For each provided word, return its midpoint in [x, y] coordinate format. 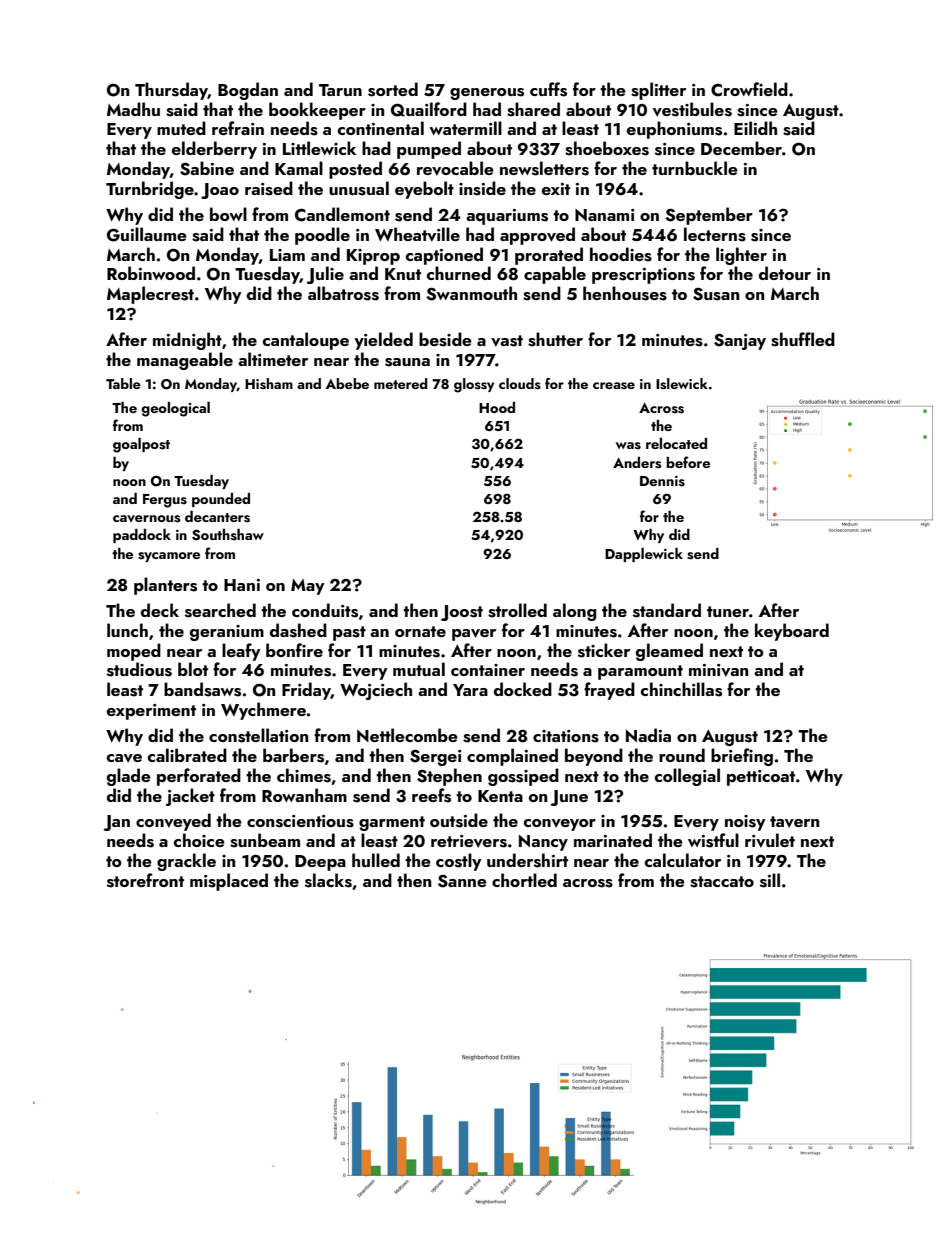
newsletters [544, 168]
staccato [722, 882]
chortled [524, 880]
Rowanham [304, 795]
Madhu [133, 109]
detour [785, 273]
